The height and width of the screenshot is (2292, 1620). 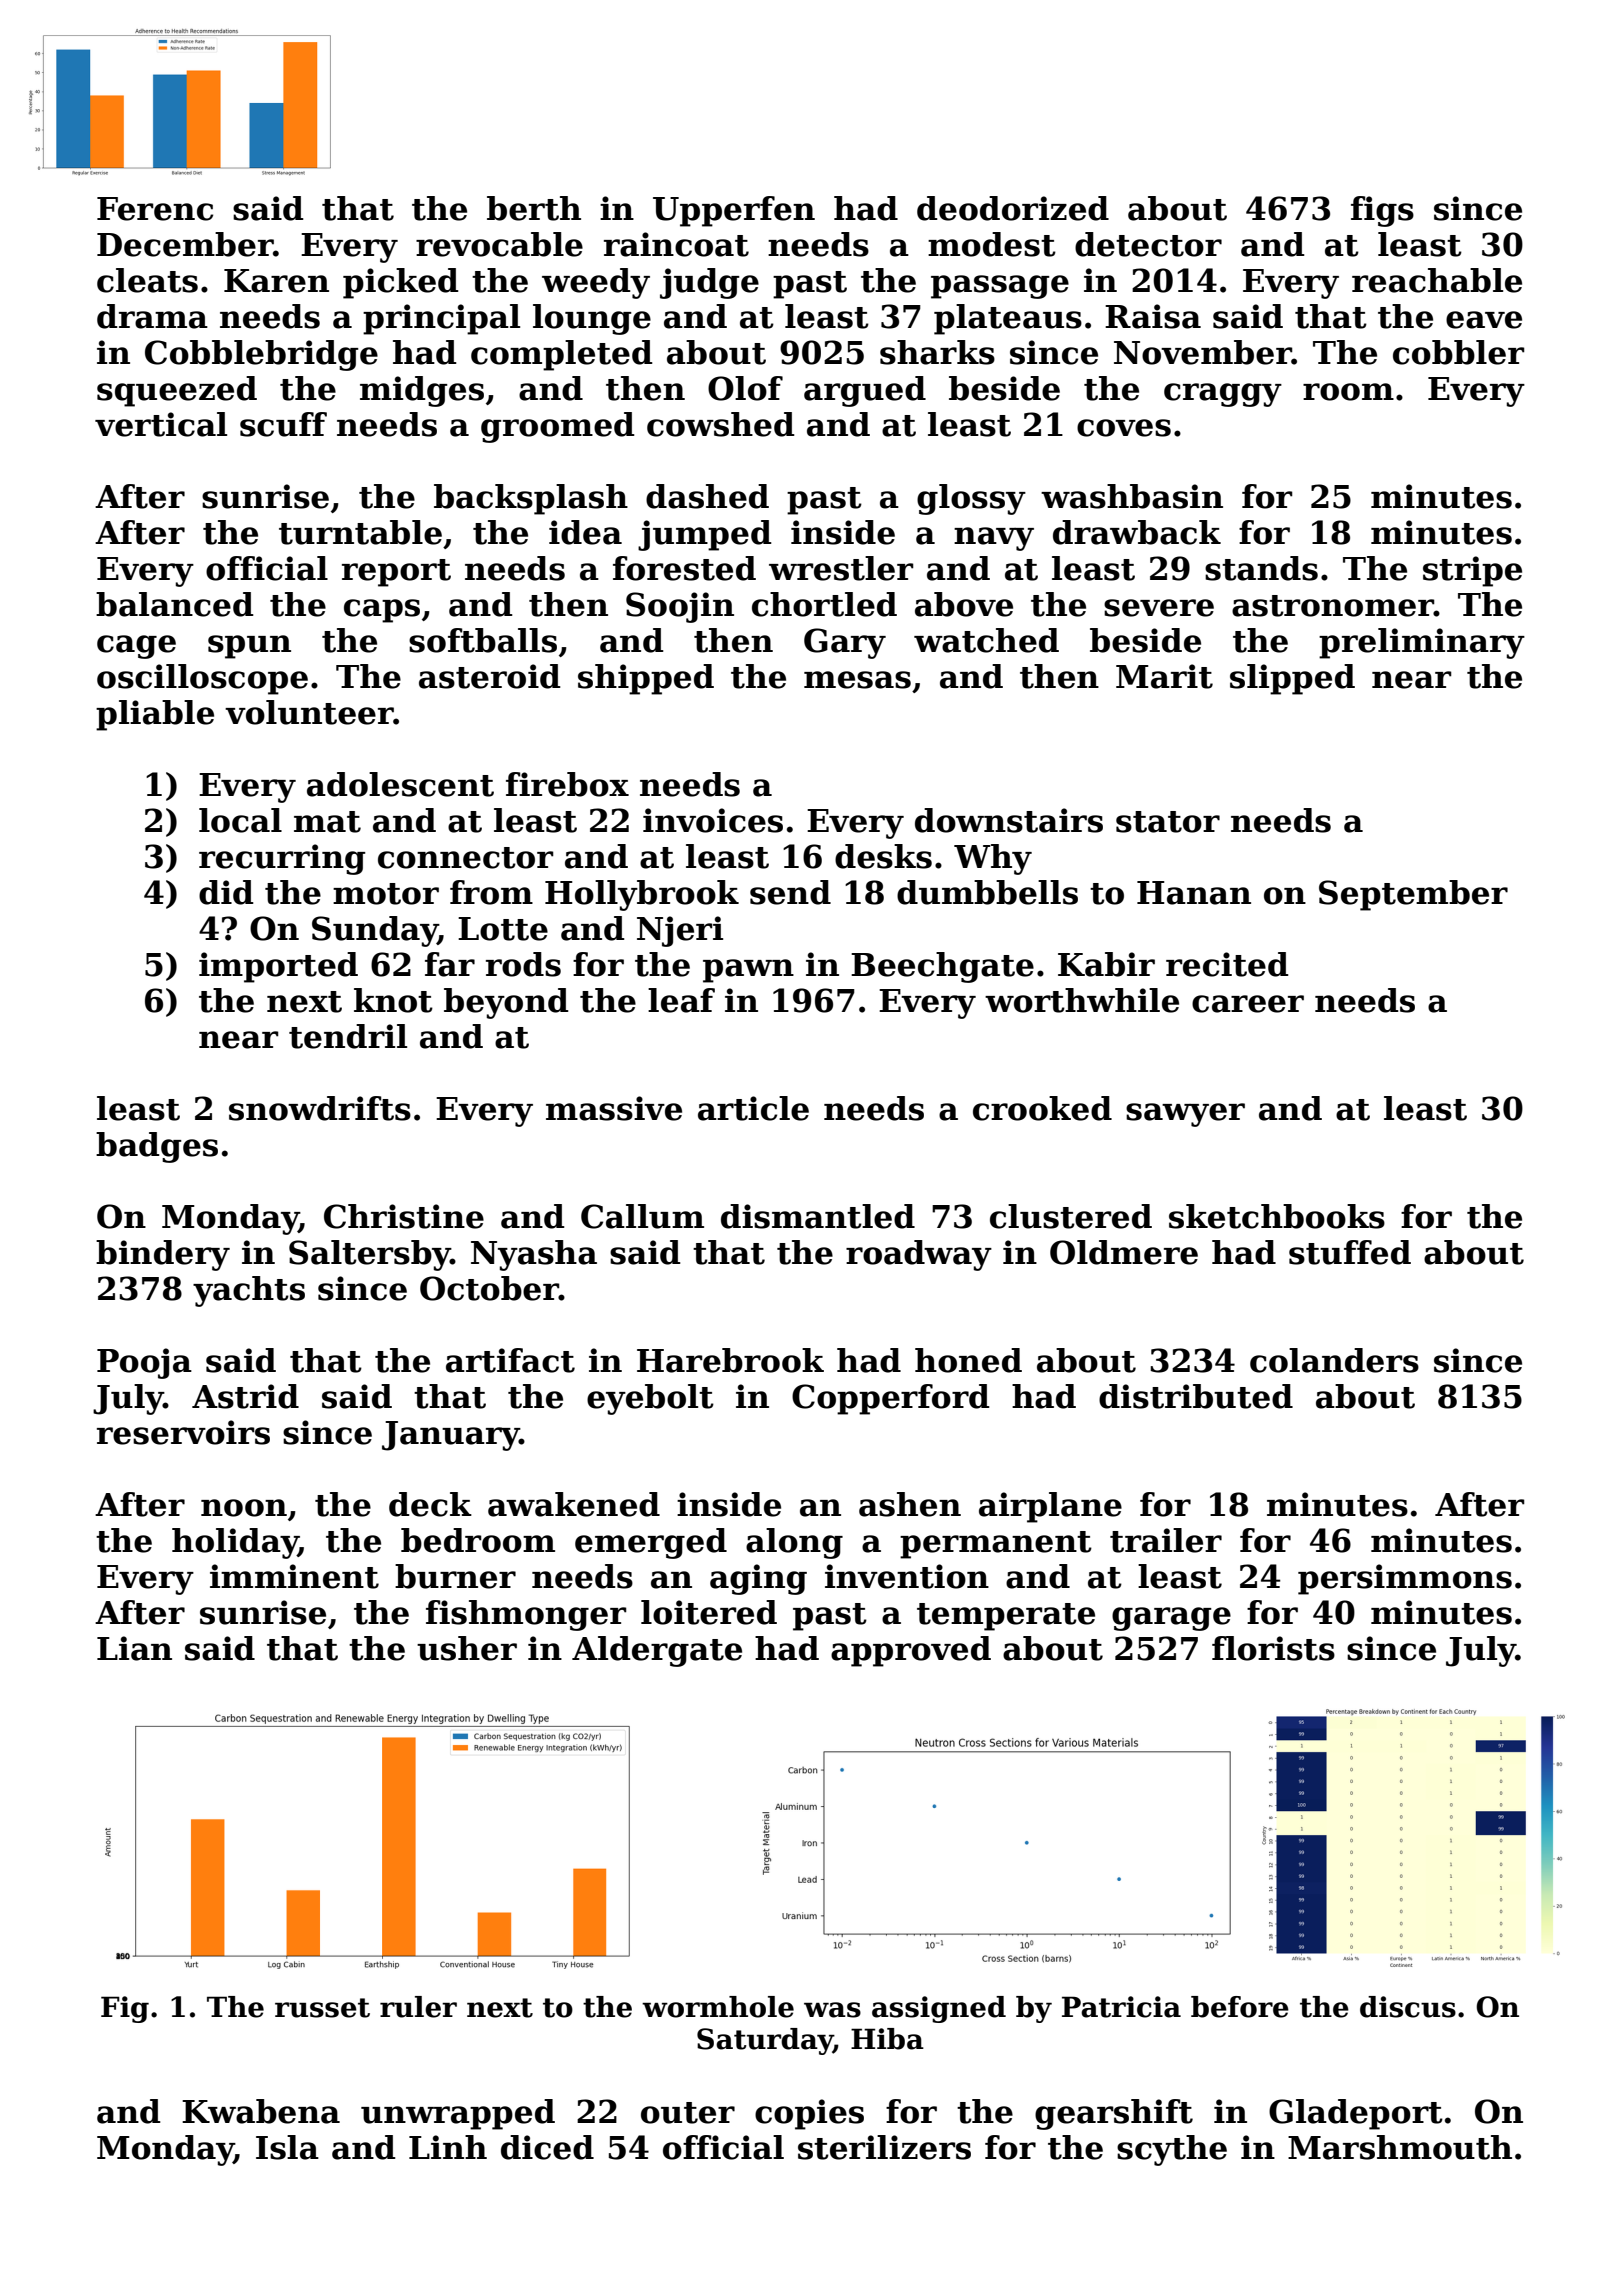 What do you see at coordinates (1408, 2007) in the screenshot?
I see `discus` at bounding box center [1408, 2007].
